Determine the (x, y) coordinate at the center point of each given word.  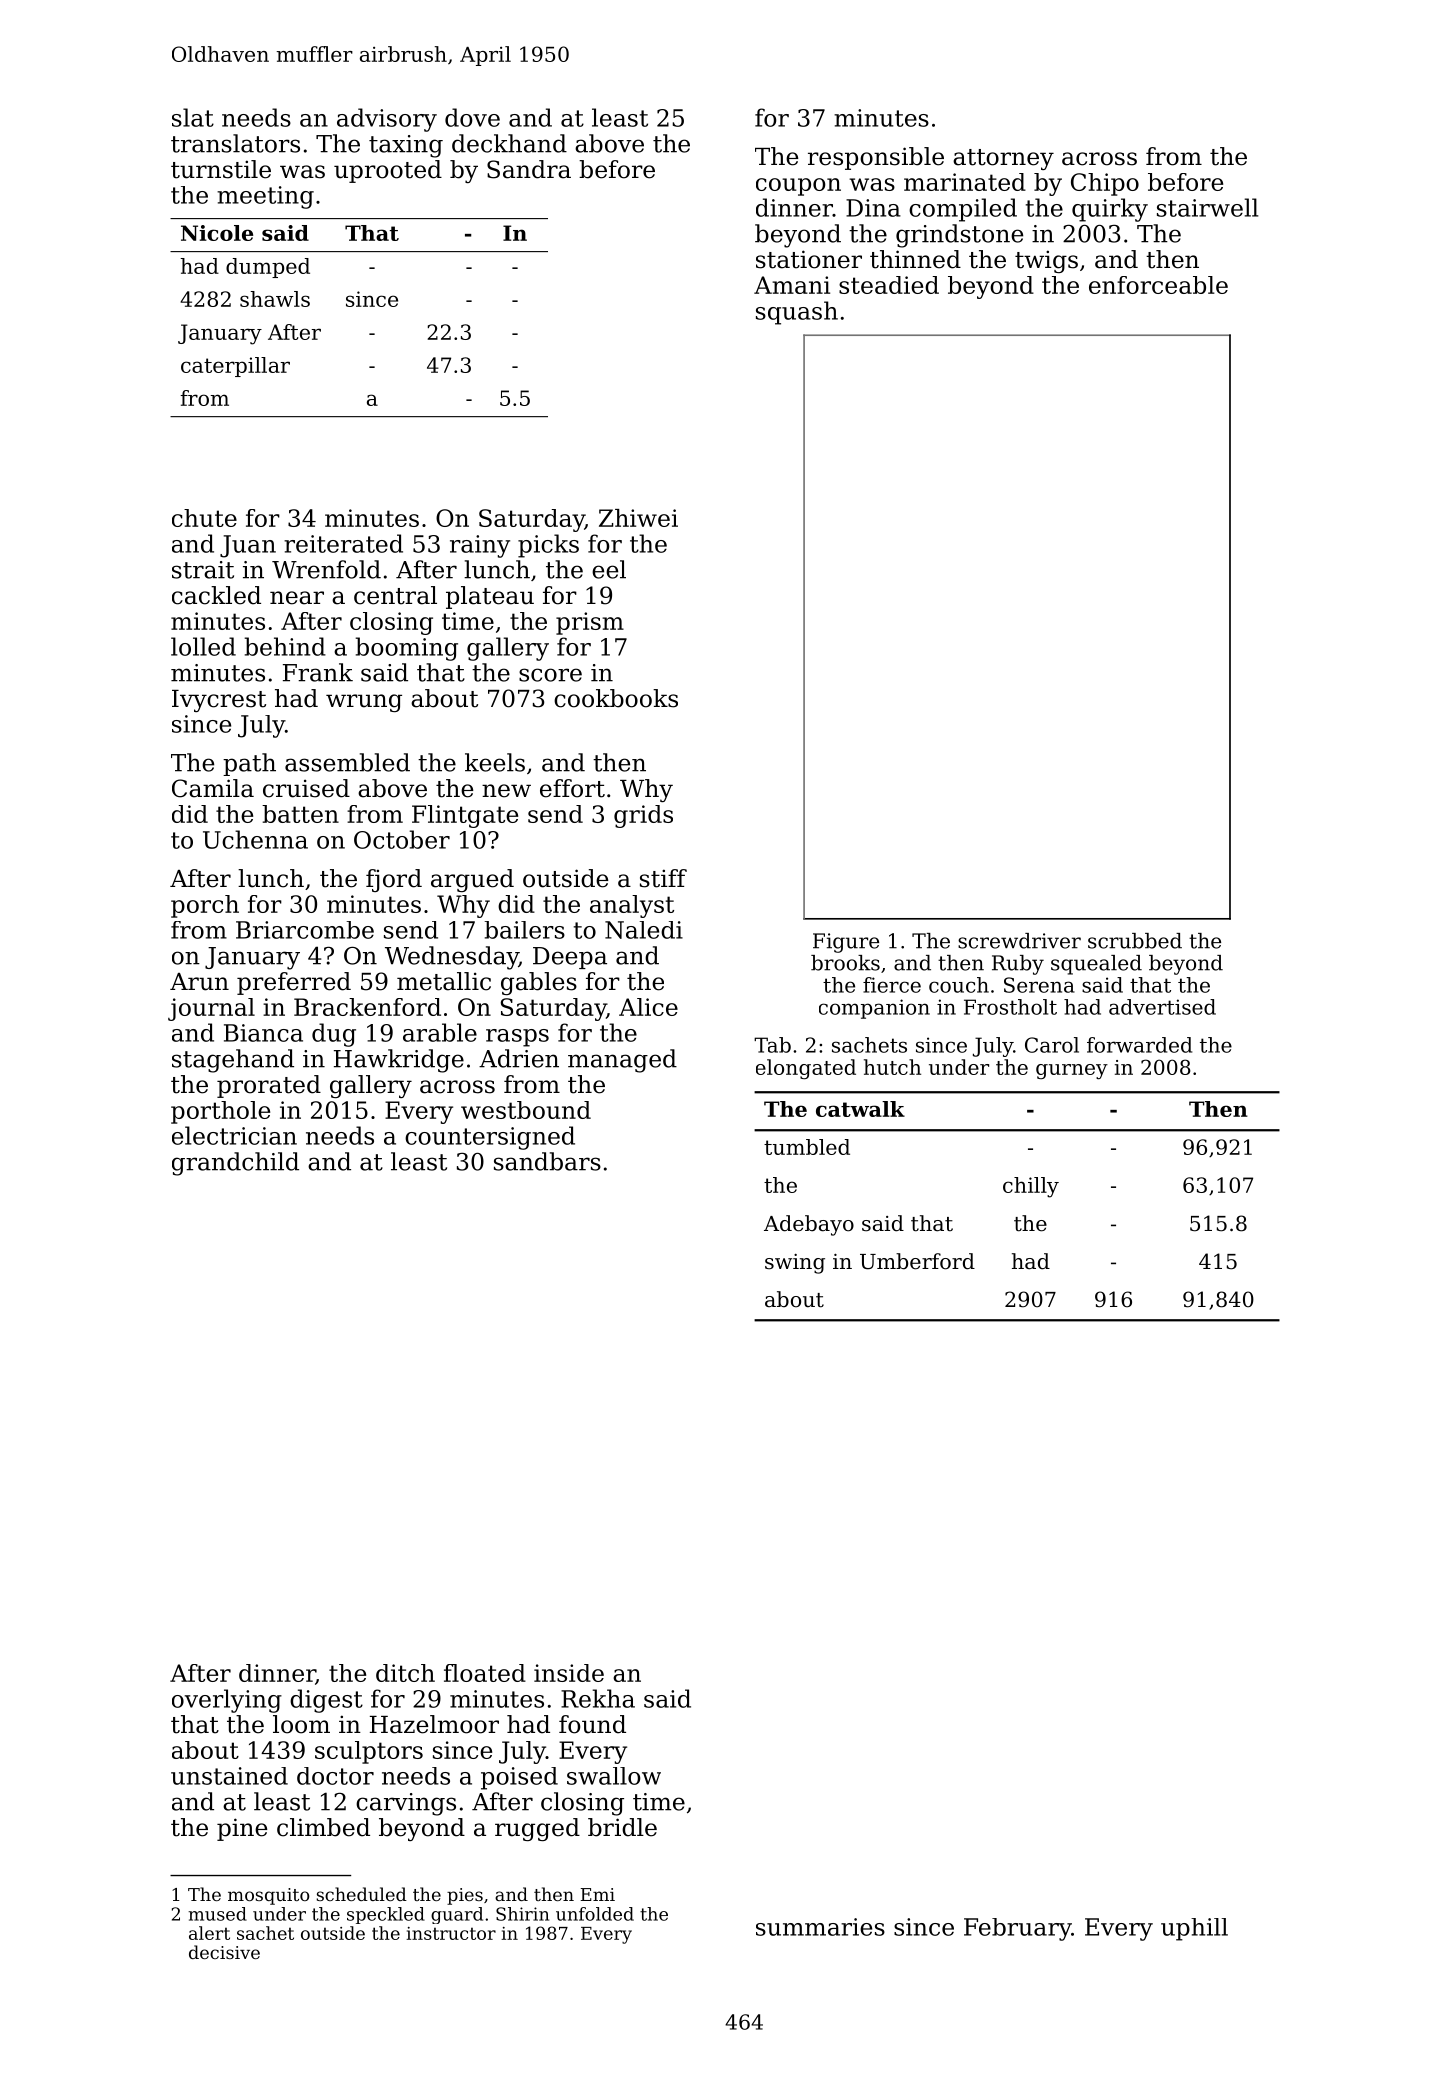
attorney (1003, 159)
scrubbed (1135, 941)
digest (326, 1701)
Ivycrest (219, 701)
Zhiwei (638, 518)
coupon (798, 187)
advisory (387, 120)
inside (569, 1673)
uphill (1194, 1929)
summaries (820, 1927)
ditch (405, 1673)
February (1018, 1929)
